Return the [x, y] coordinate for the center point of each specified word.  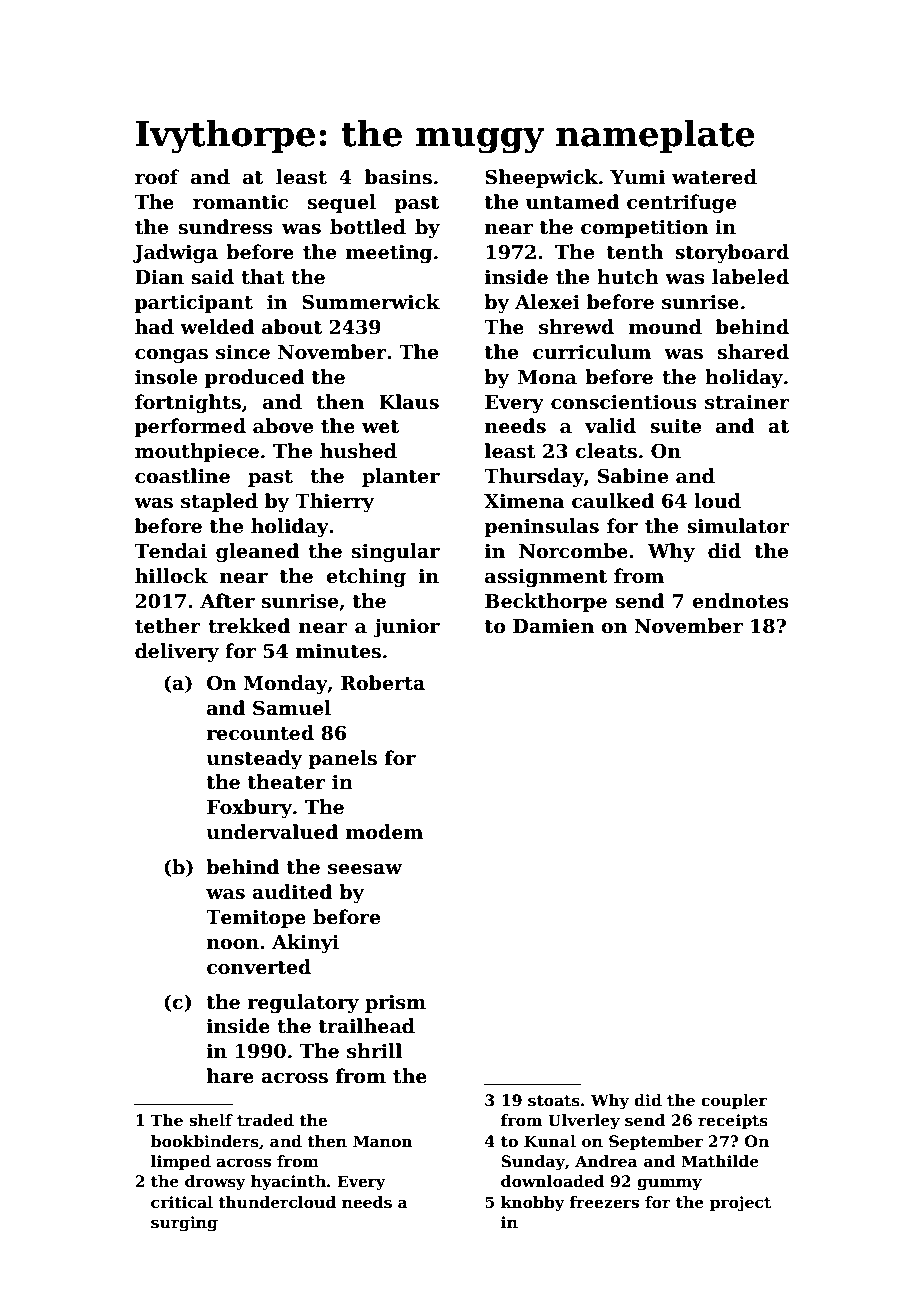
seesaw [365, 869]
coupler [734, 1101]
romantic [240, 202]
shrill [374, 1051]
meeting [389, 254]
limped [181, 1162]
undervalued [273, 832]
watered [714, 177]
